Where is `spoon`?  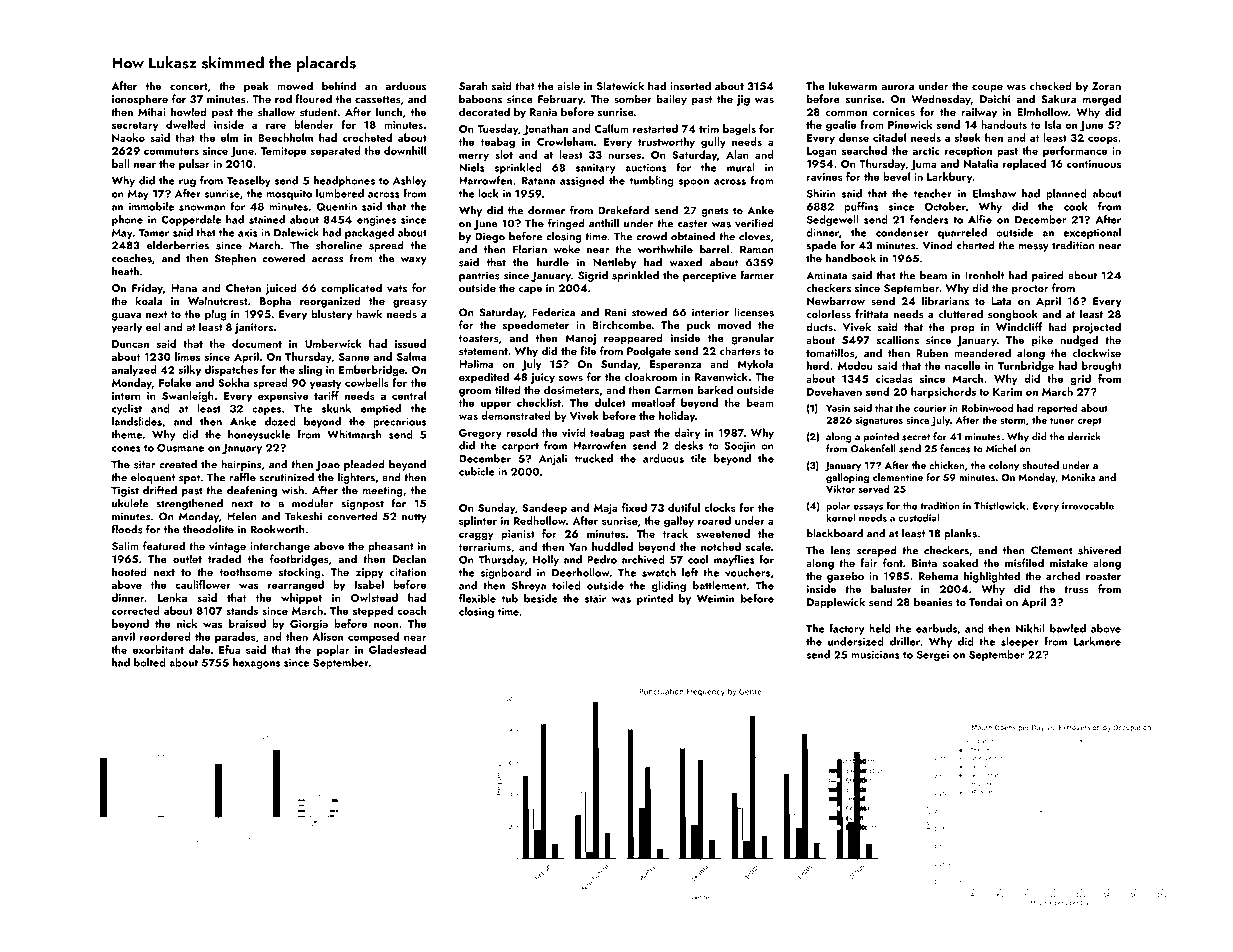
spoon is located at coordinates (694, 183).
